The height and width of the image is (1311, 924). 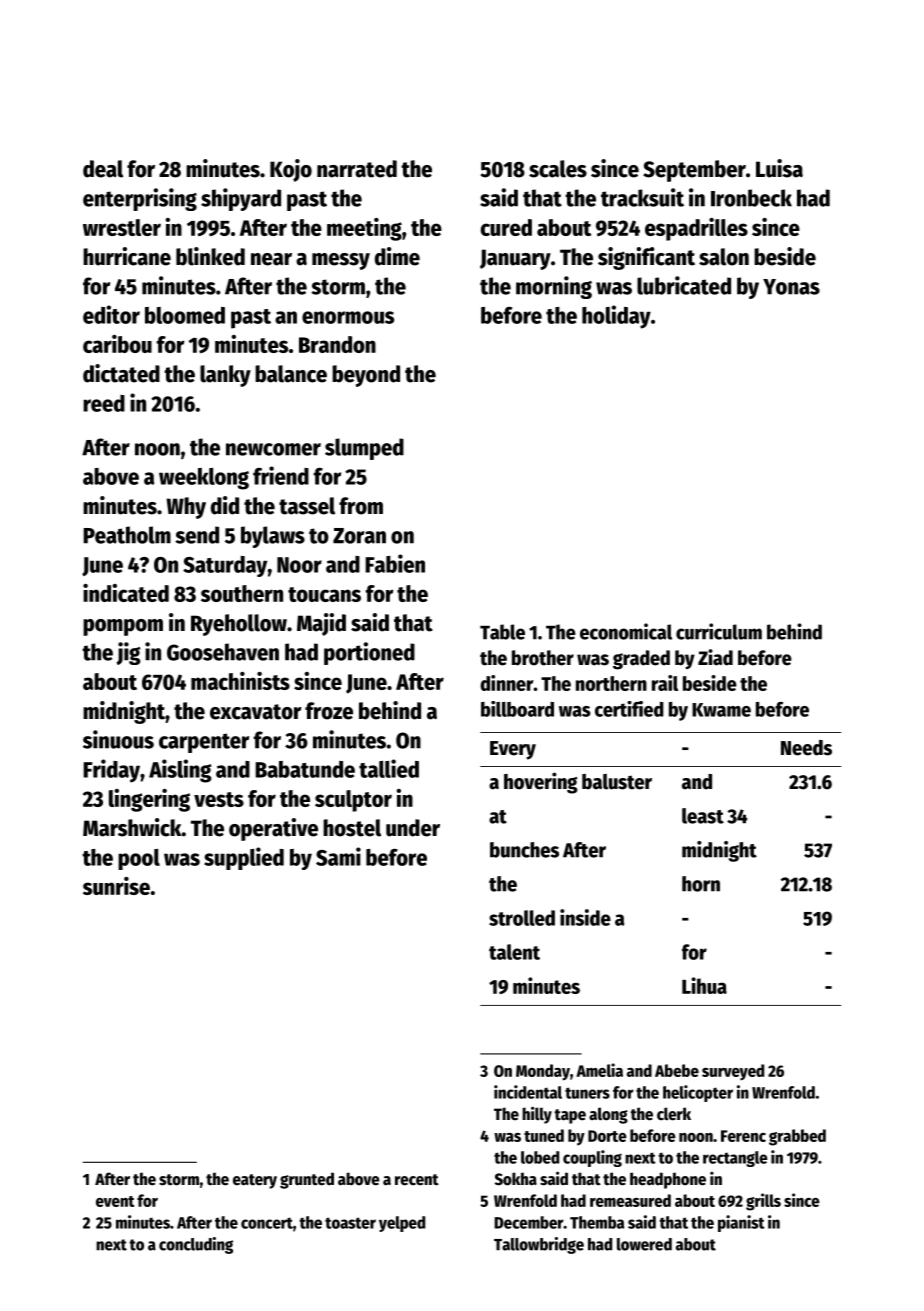 What do you see at coordinates (196, 1245) in the image?
I see `concluding` at bounding box center [196, 1245].
